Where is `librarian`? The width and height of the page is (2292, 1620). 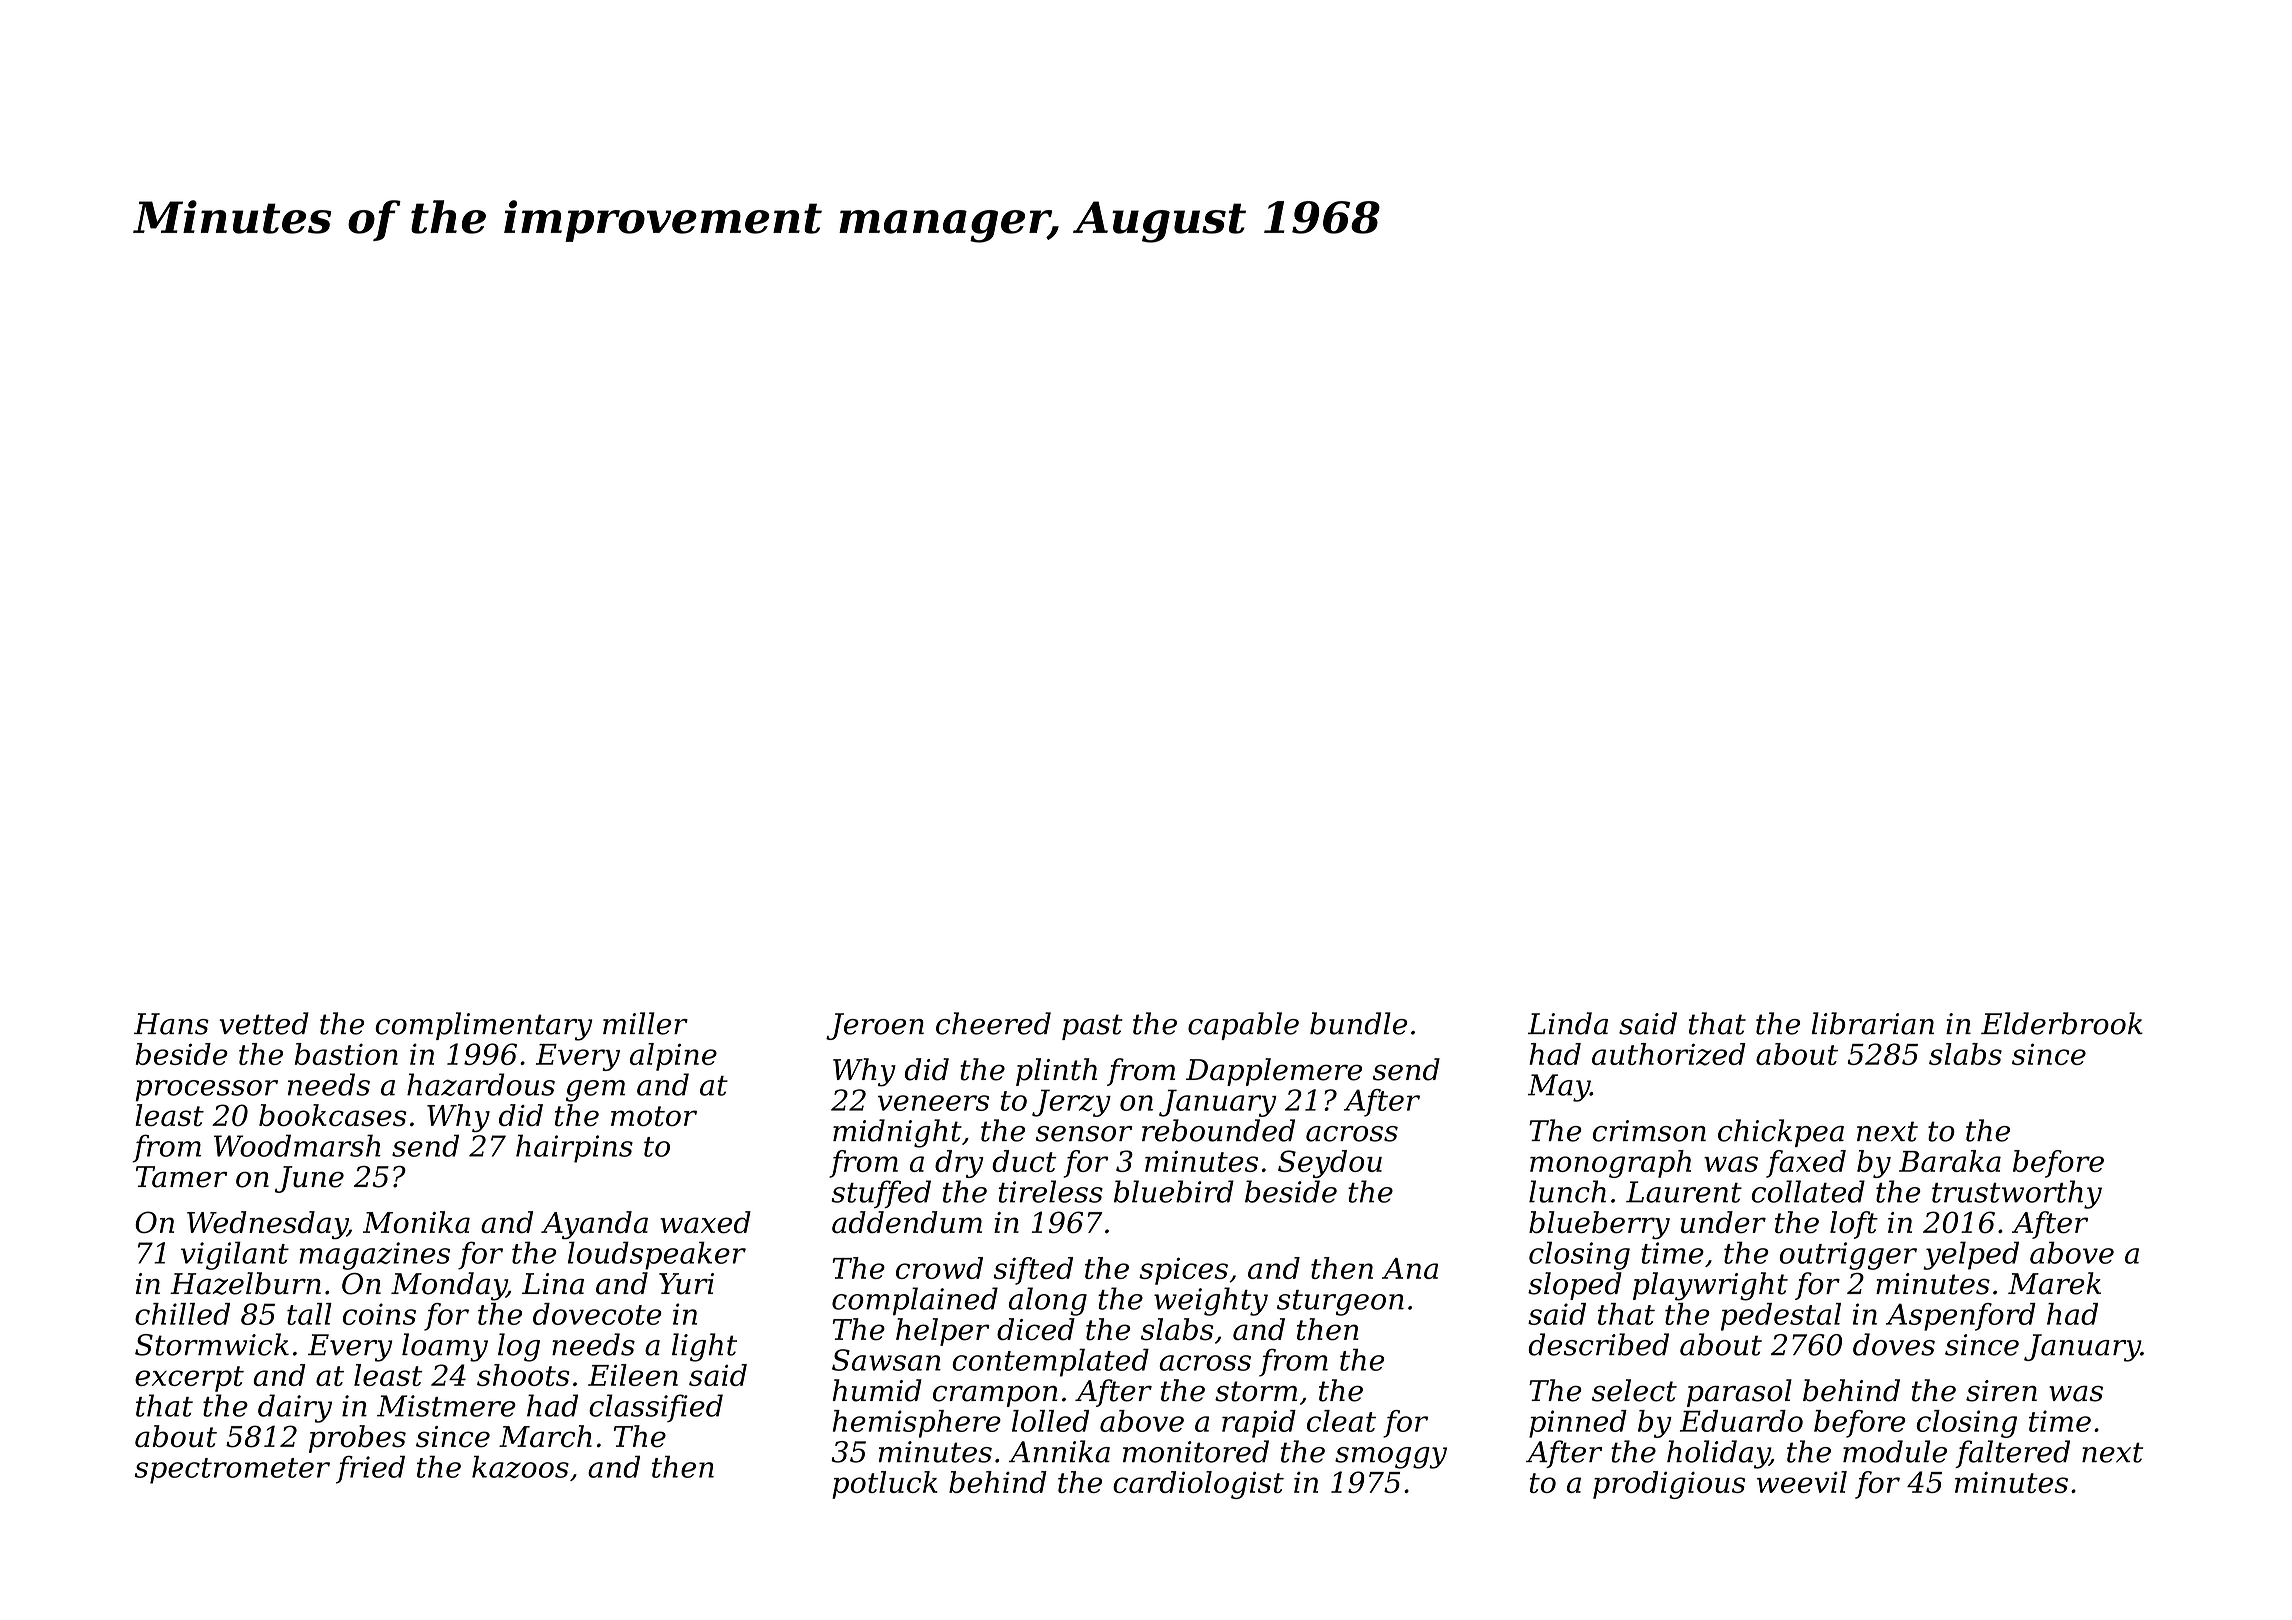 librarian is located at coordinates (1873, 1023).
